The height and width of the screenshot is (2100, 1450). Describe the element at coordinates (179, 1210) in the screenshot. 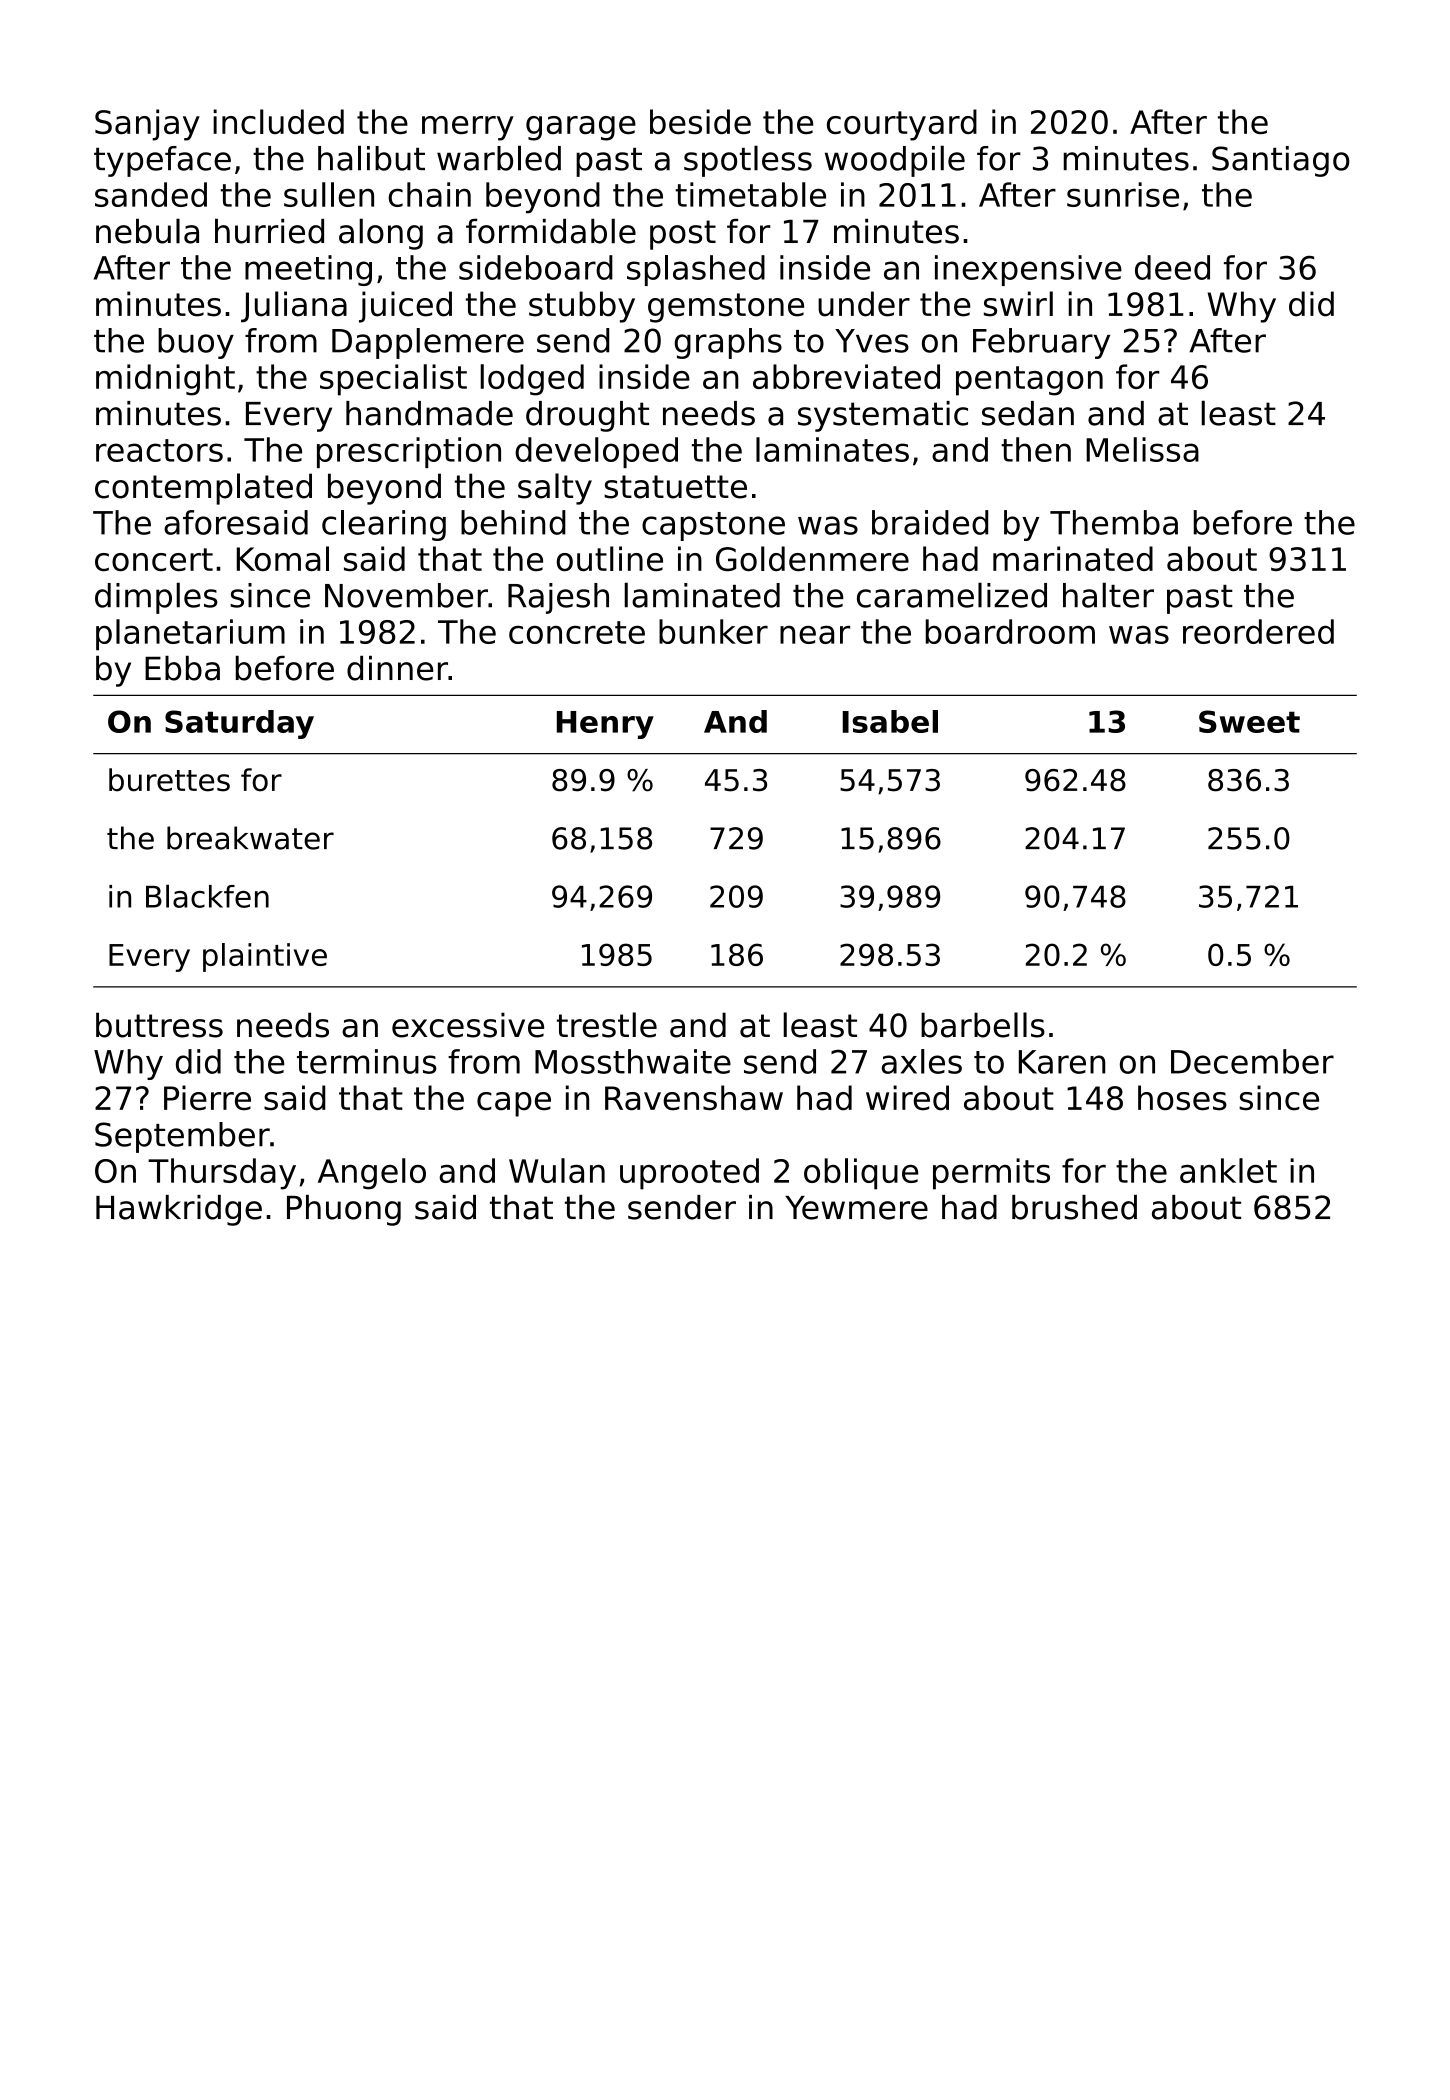

I see `Hawkridge` at that location.
